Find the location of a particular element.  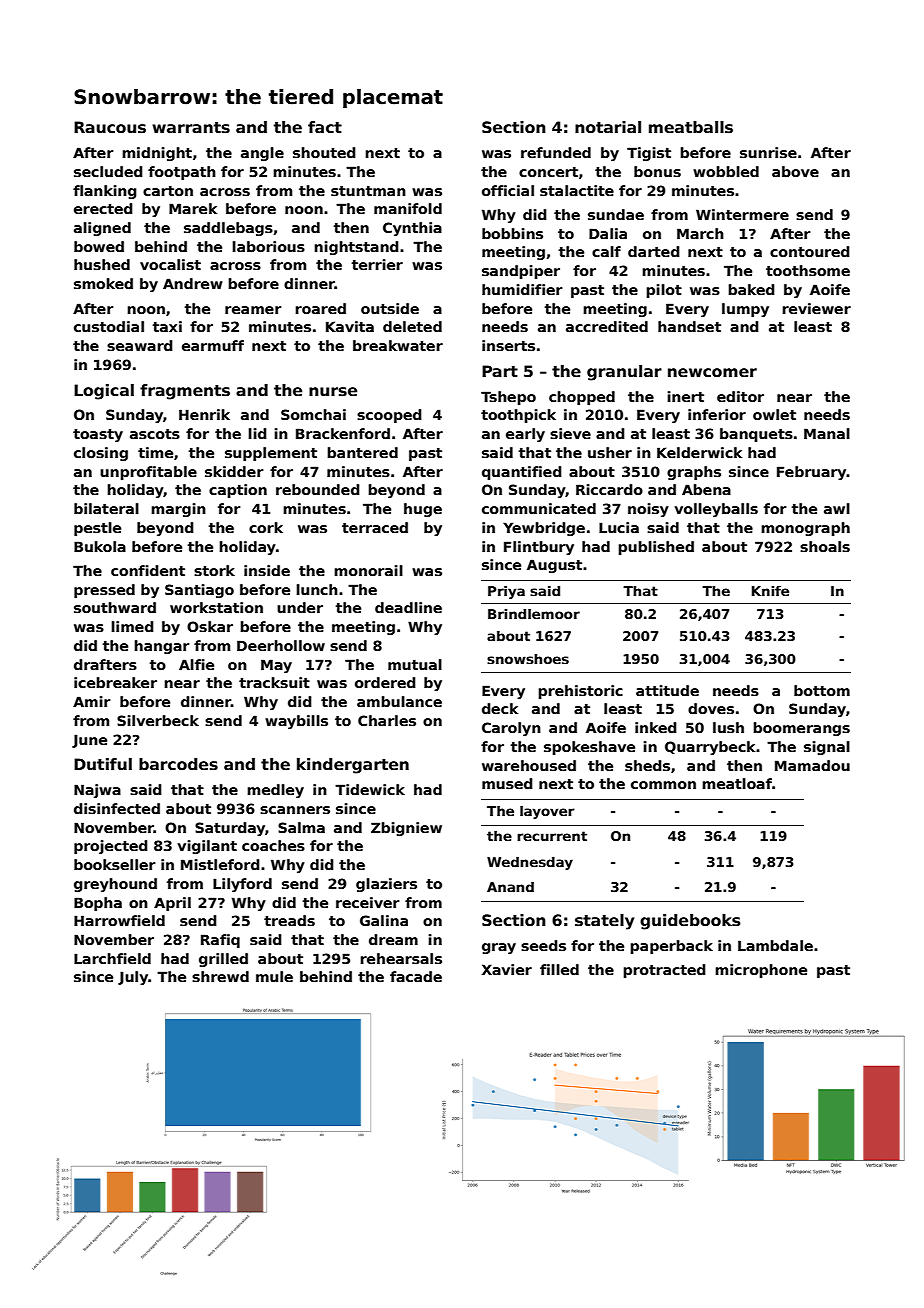

nightstand is located at coordinates (356, 248).
